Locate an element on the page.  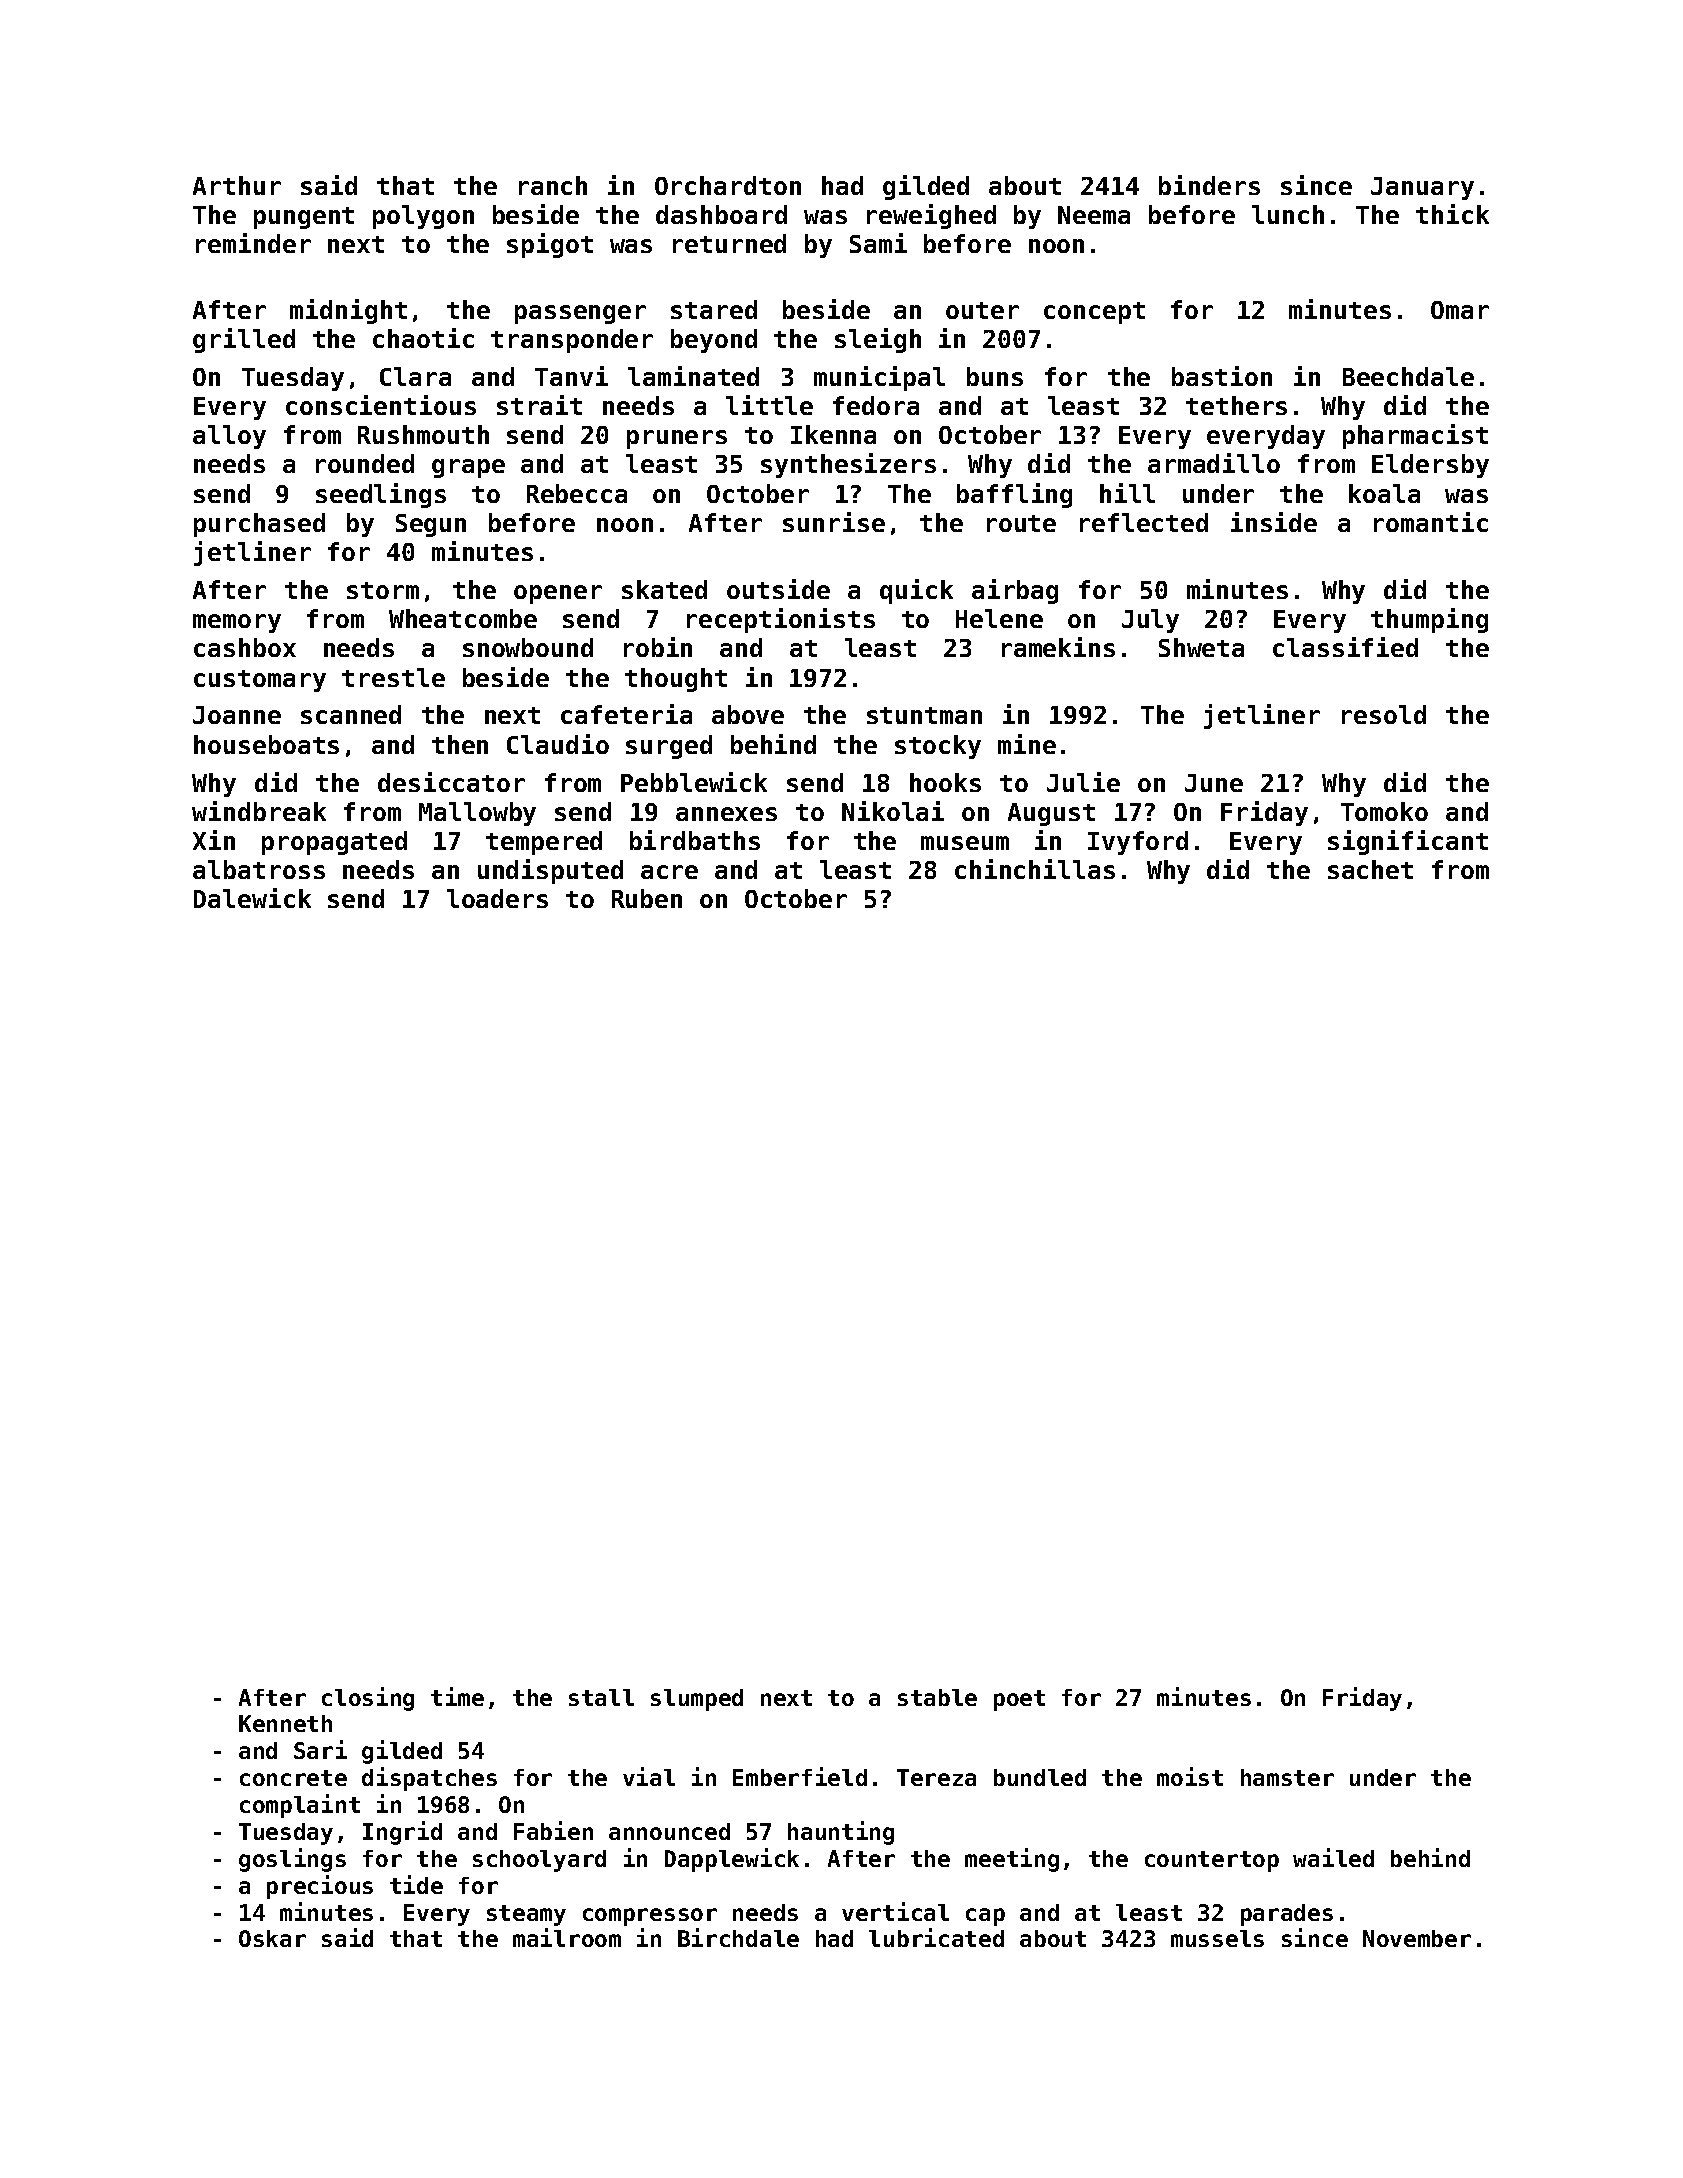
poet is located at coordinates (1019, 1700).
